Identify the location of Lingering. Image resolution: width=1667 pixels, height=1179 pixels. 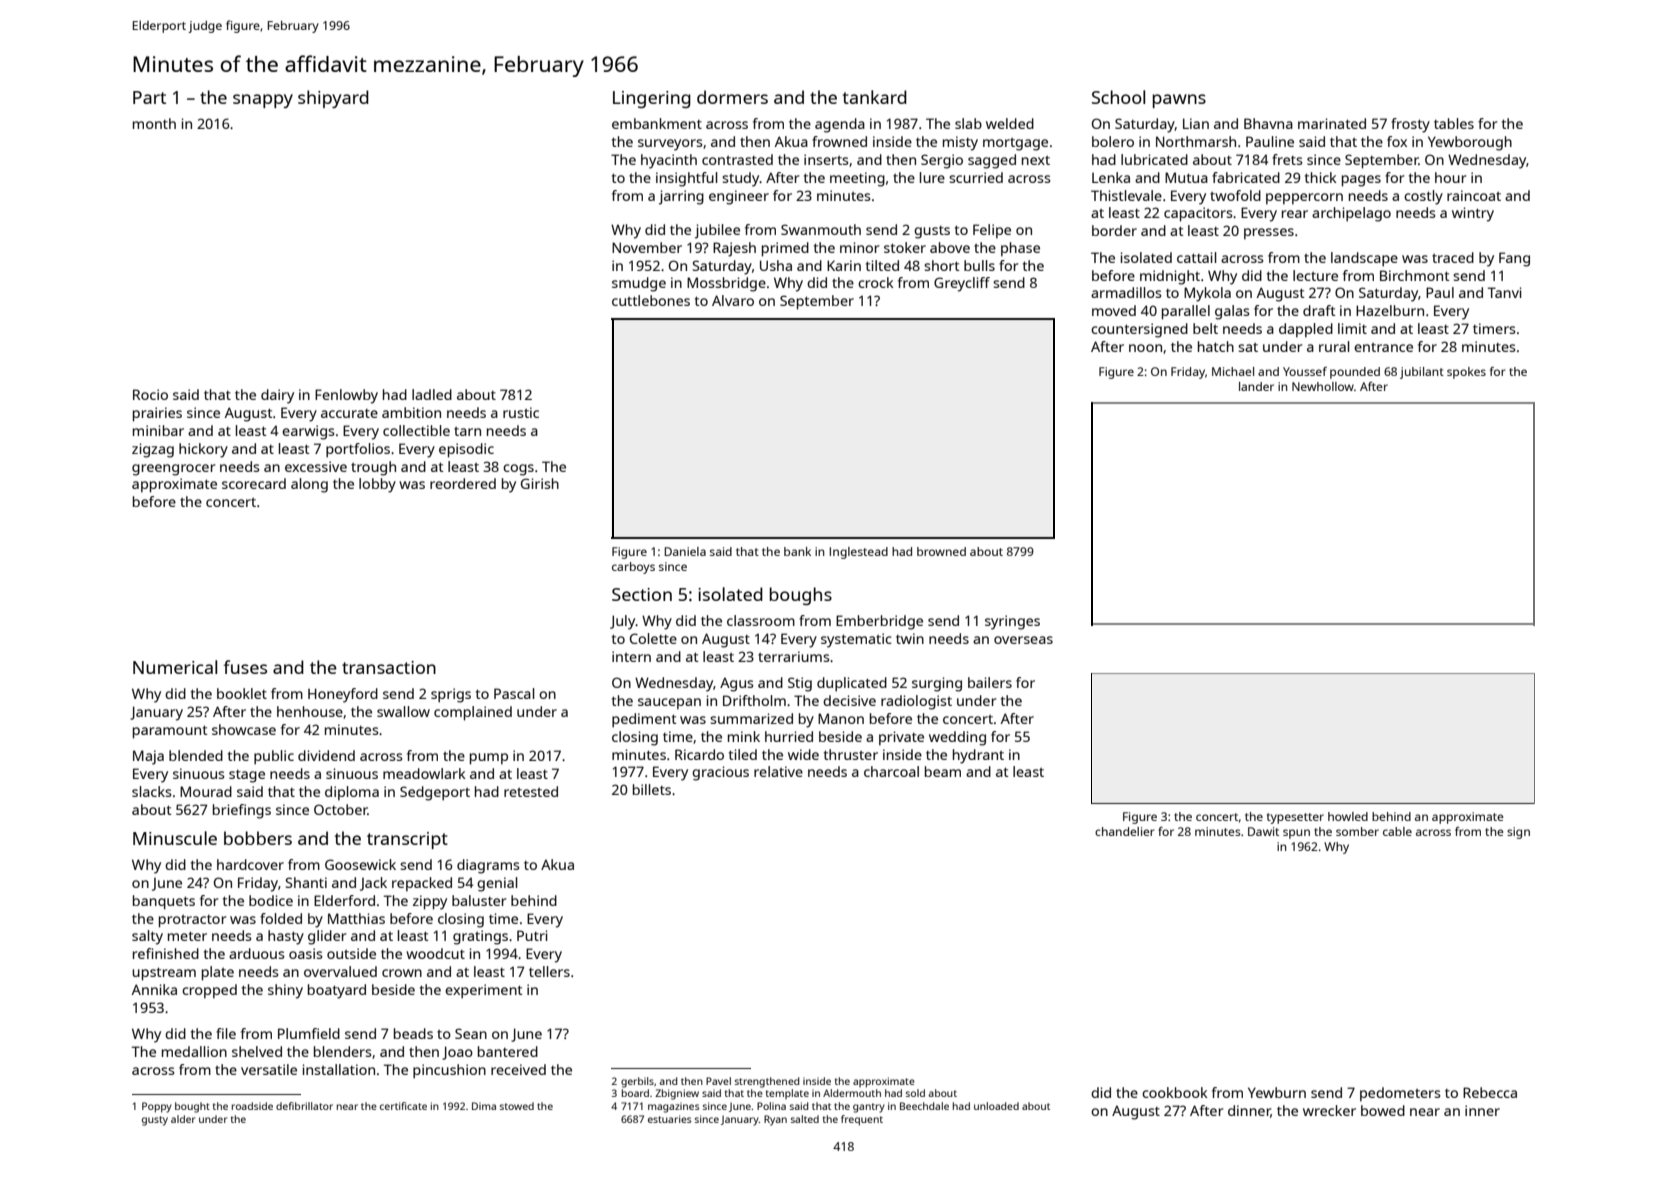
(652, 99).
